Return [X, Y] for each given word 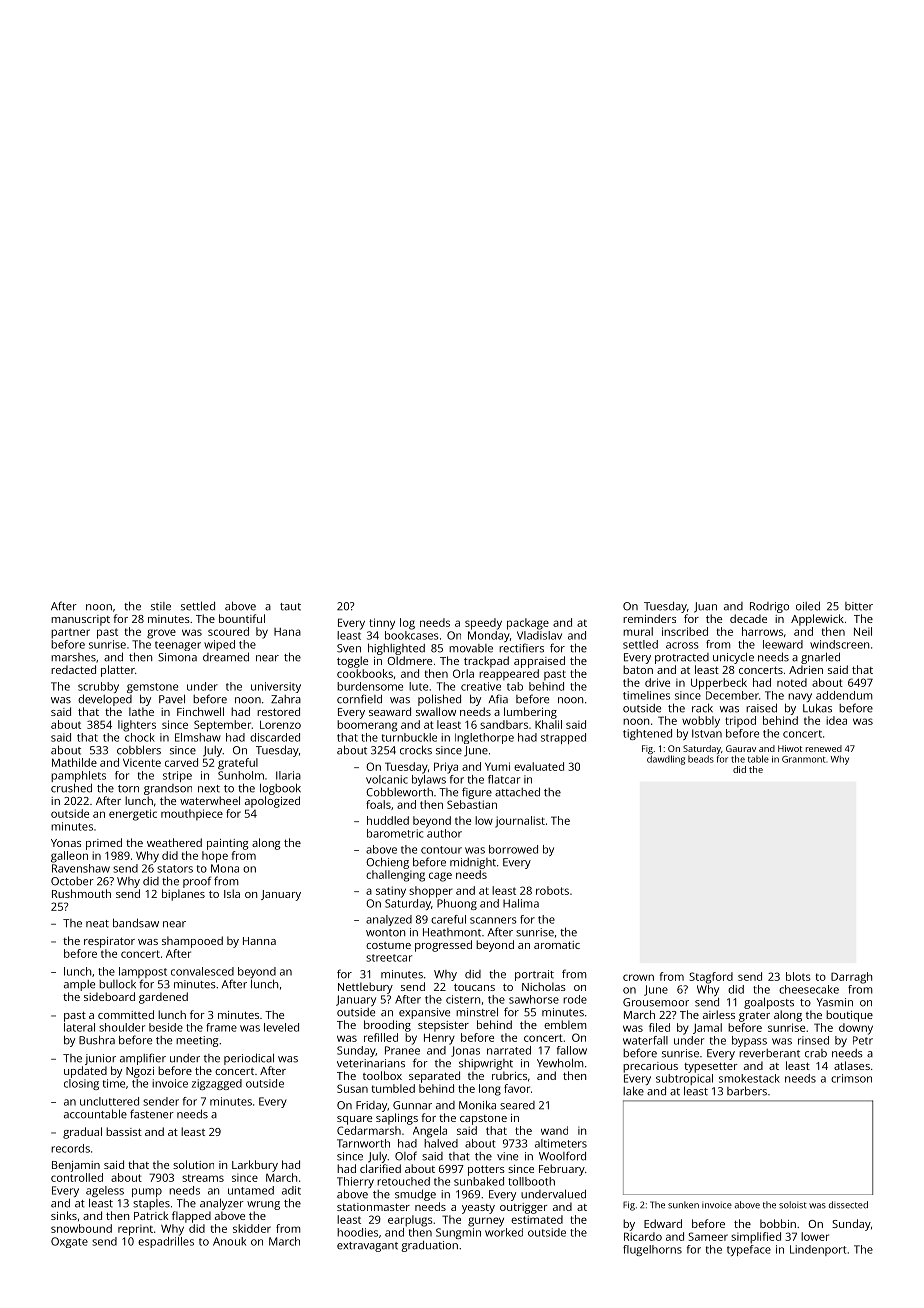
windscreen [839, 644]
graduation [429, 1246]
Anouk [229, 1241]
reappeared [509, 675]
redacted [73, 669]
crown [638, 977]
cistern [463, 999]
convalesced [202, 971]
